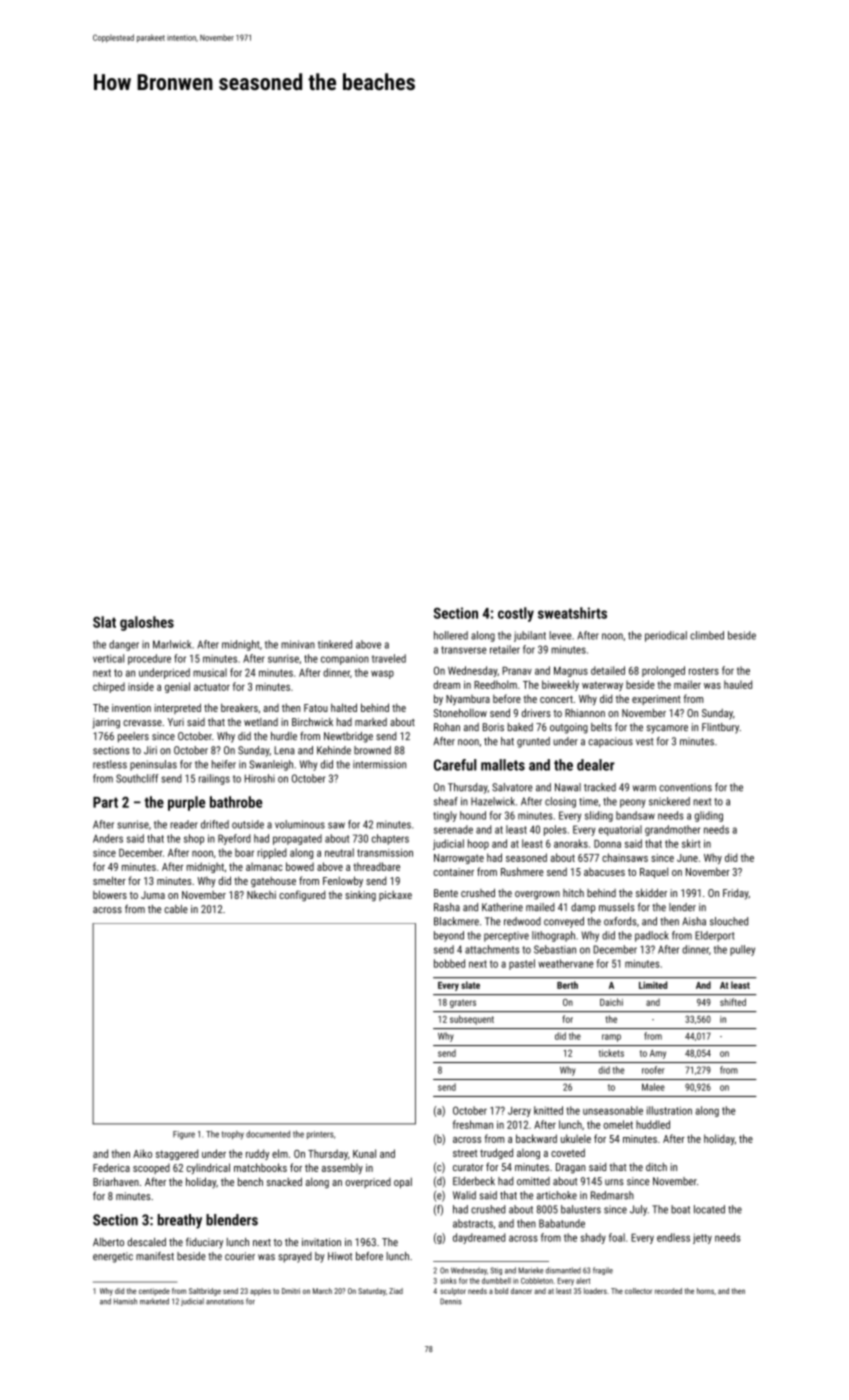 The image size is (849, 1400). I want to click on cable, so click(176, 909).
